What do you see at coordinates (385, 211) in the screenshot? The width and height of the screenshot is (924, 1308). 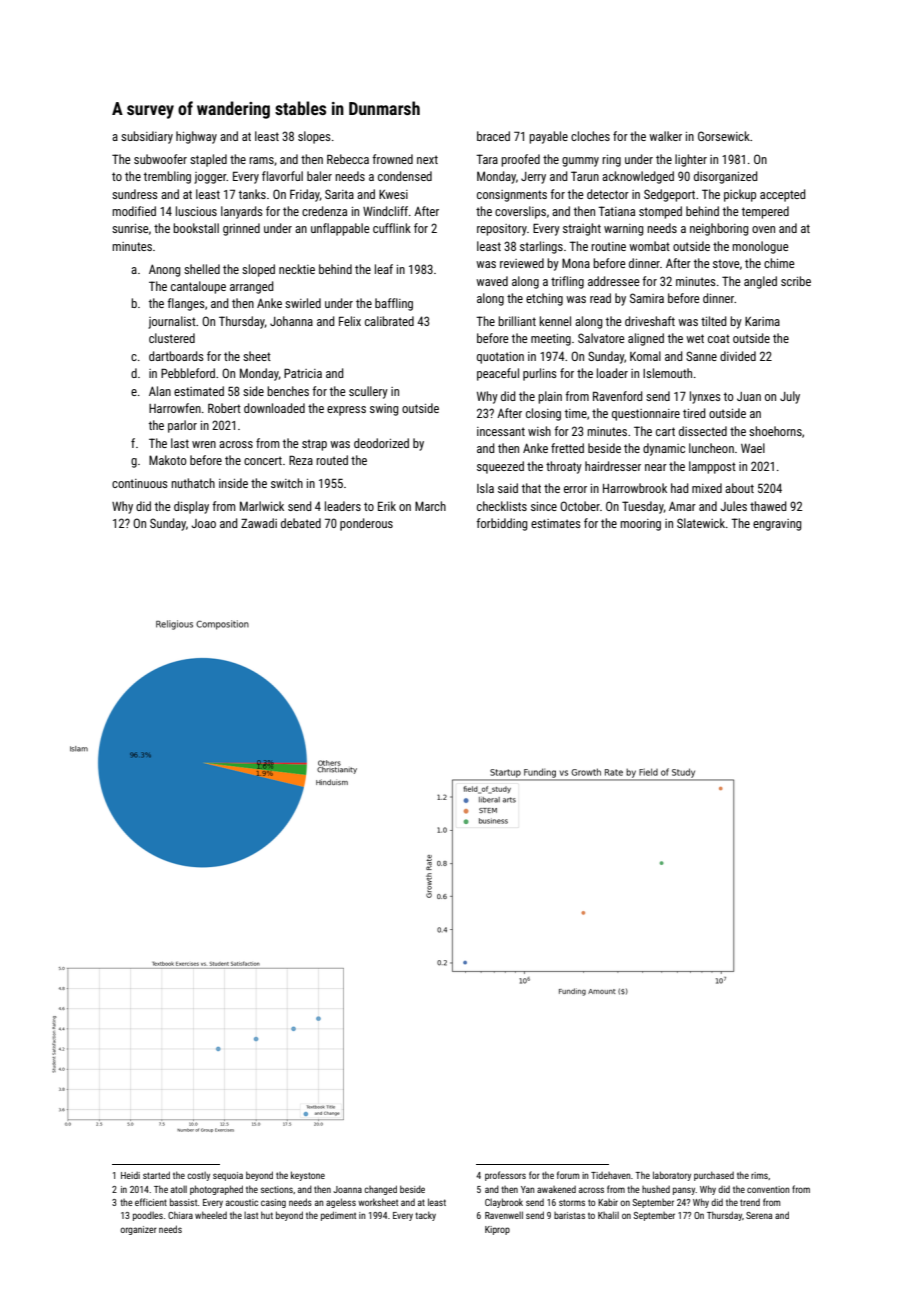 I see `Windcliff` at bounding box center [385, 211].
